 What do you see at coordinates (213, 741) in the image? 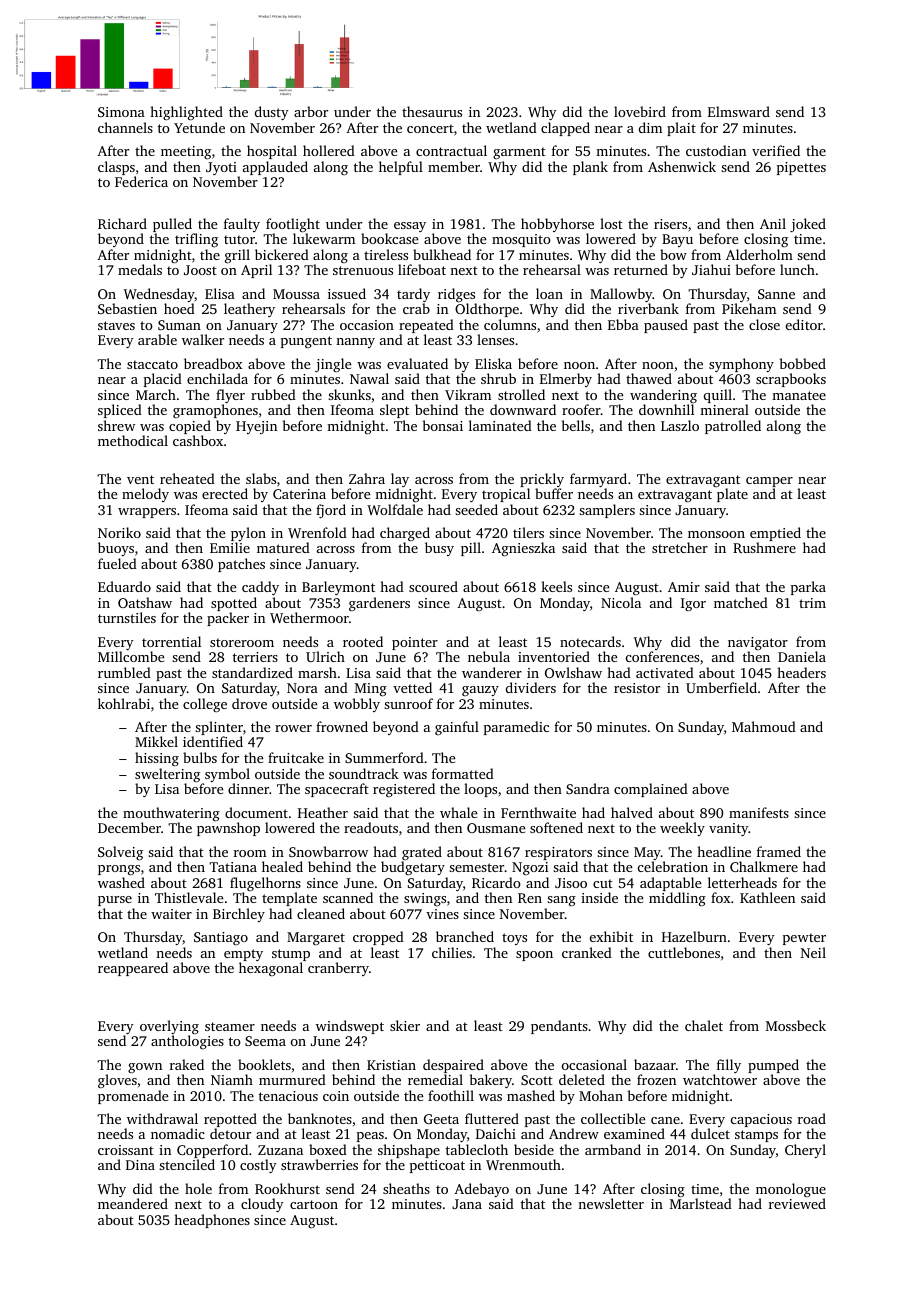
I see `identified` at bounding box center [213, 741].
